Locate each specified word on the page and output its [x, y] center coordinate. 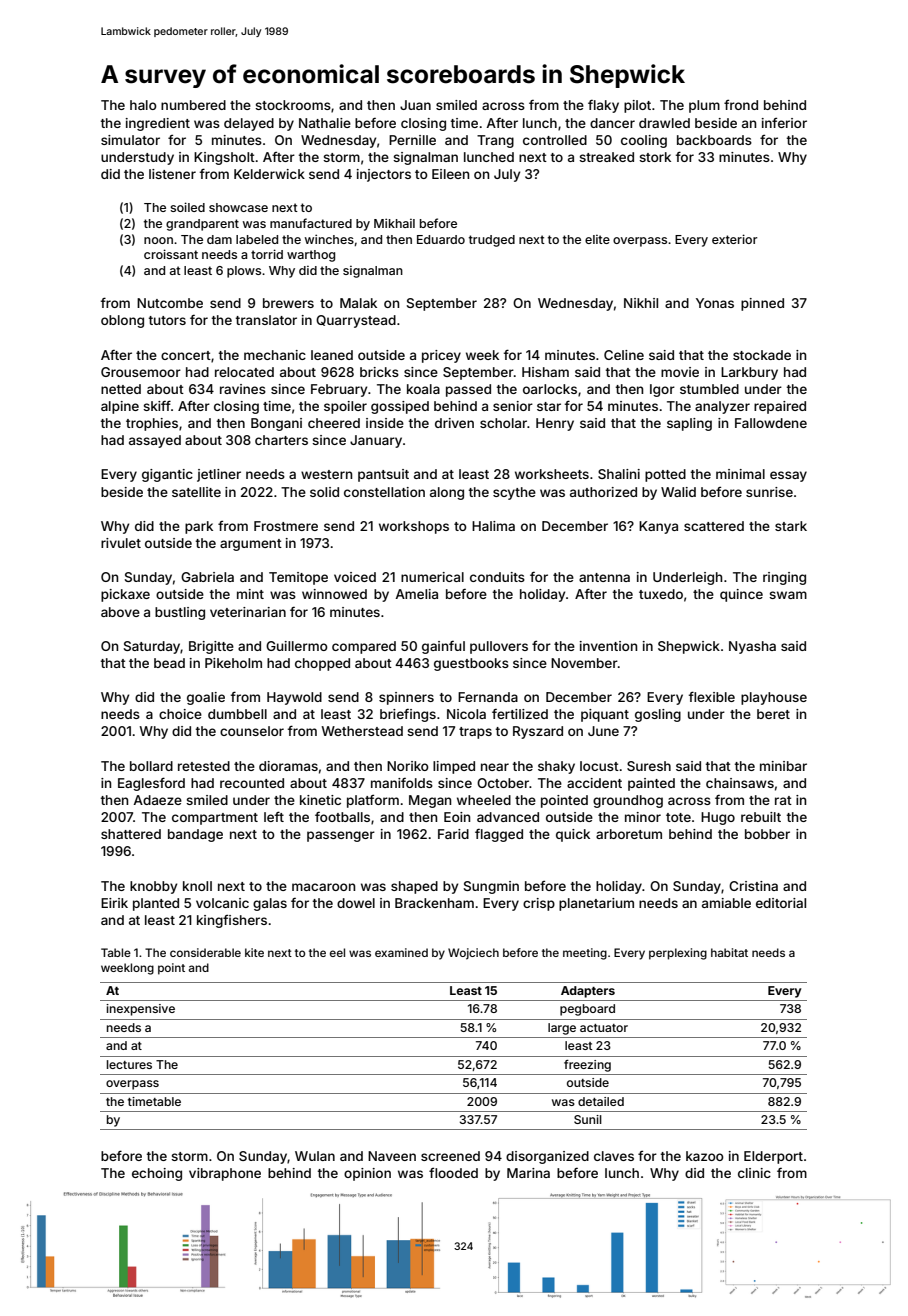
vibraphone [225, 1174]
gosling [658, 715]
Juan [415, 105]
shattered [131, 834]
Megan [430, 801]
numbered [193, 105]
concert [186, 355]
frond [741, 105]
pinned [762, 304]
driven [454, 423]
